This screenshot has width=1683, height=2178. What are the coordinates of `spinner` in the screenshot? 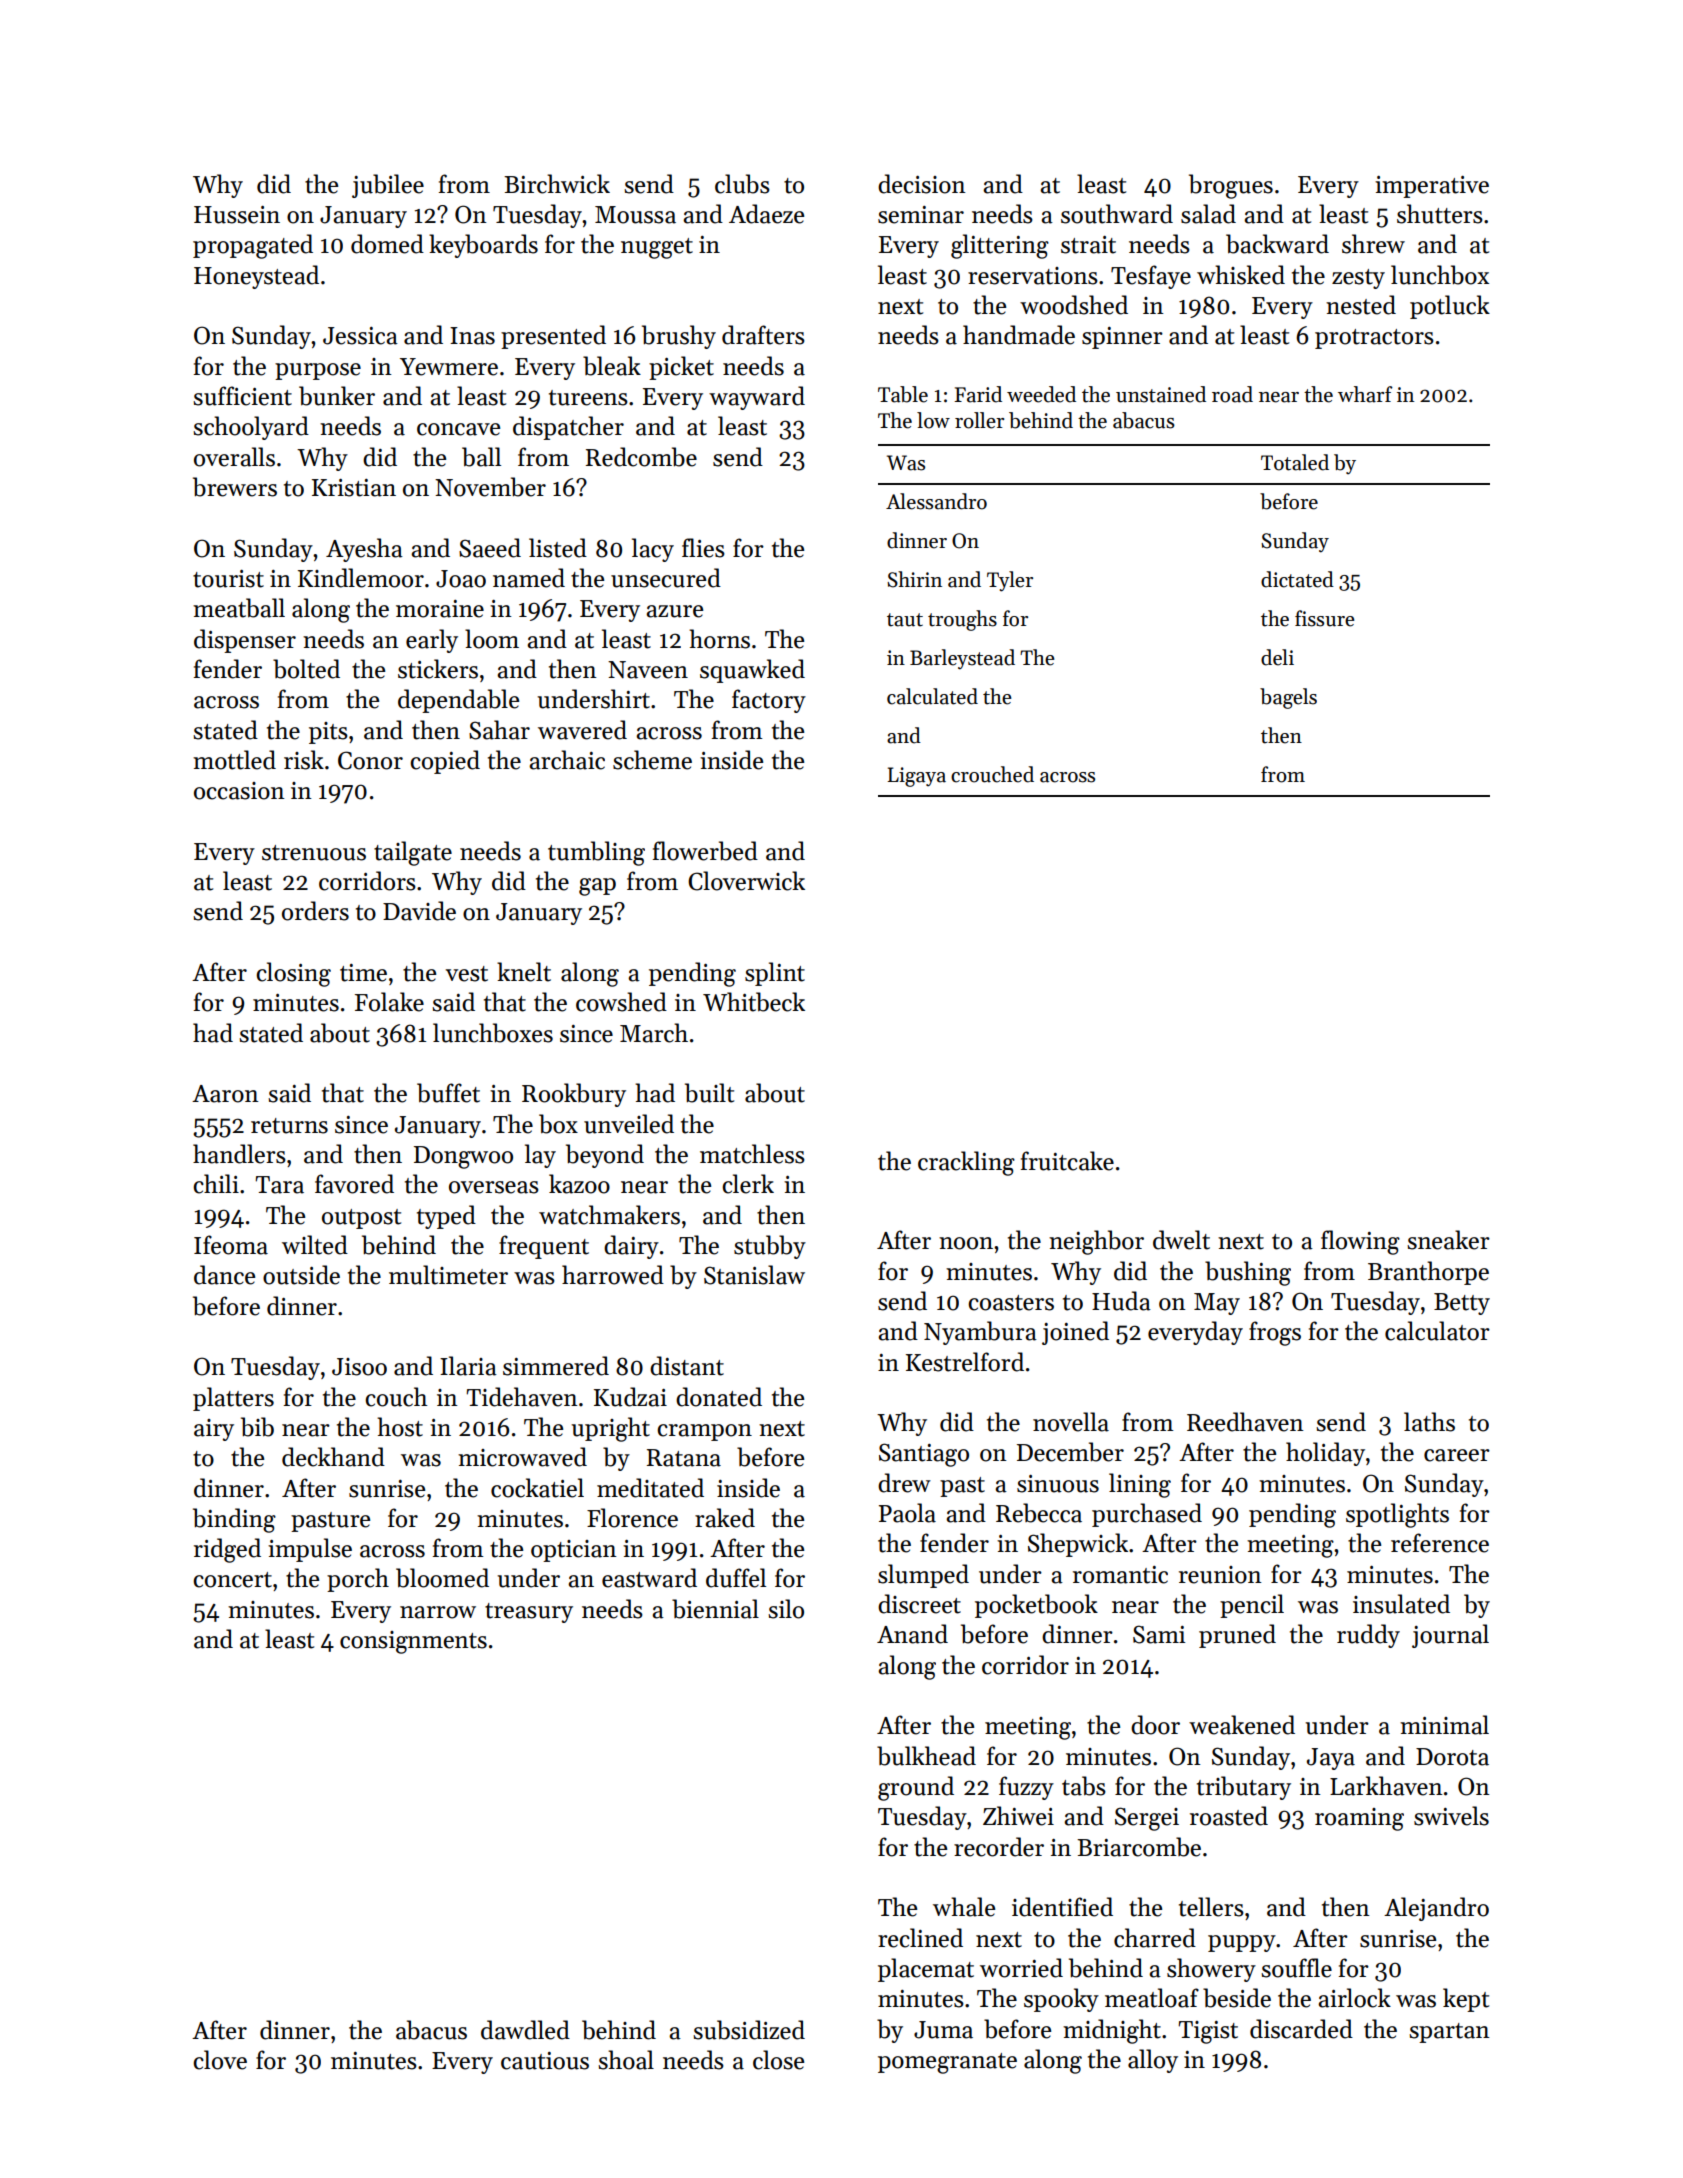 It's located at (1122, 338).
